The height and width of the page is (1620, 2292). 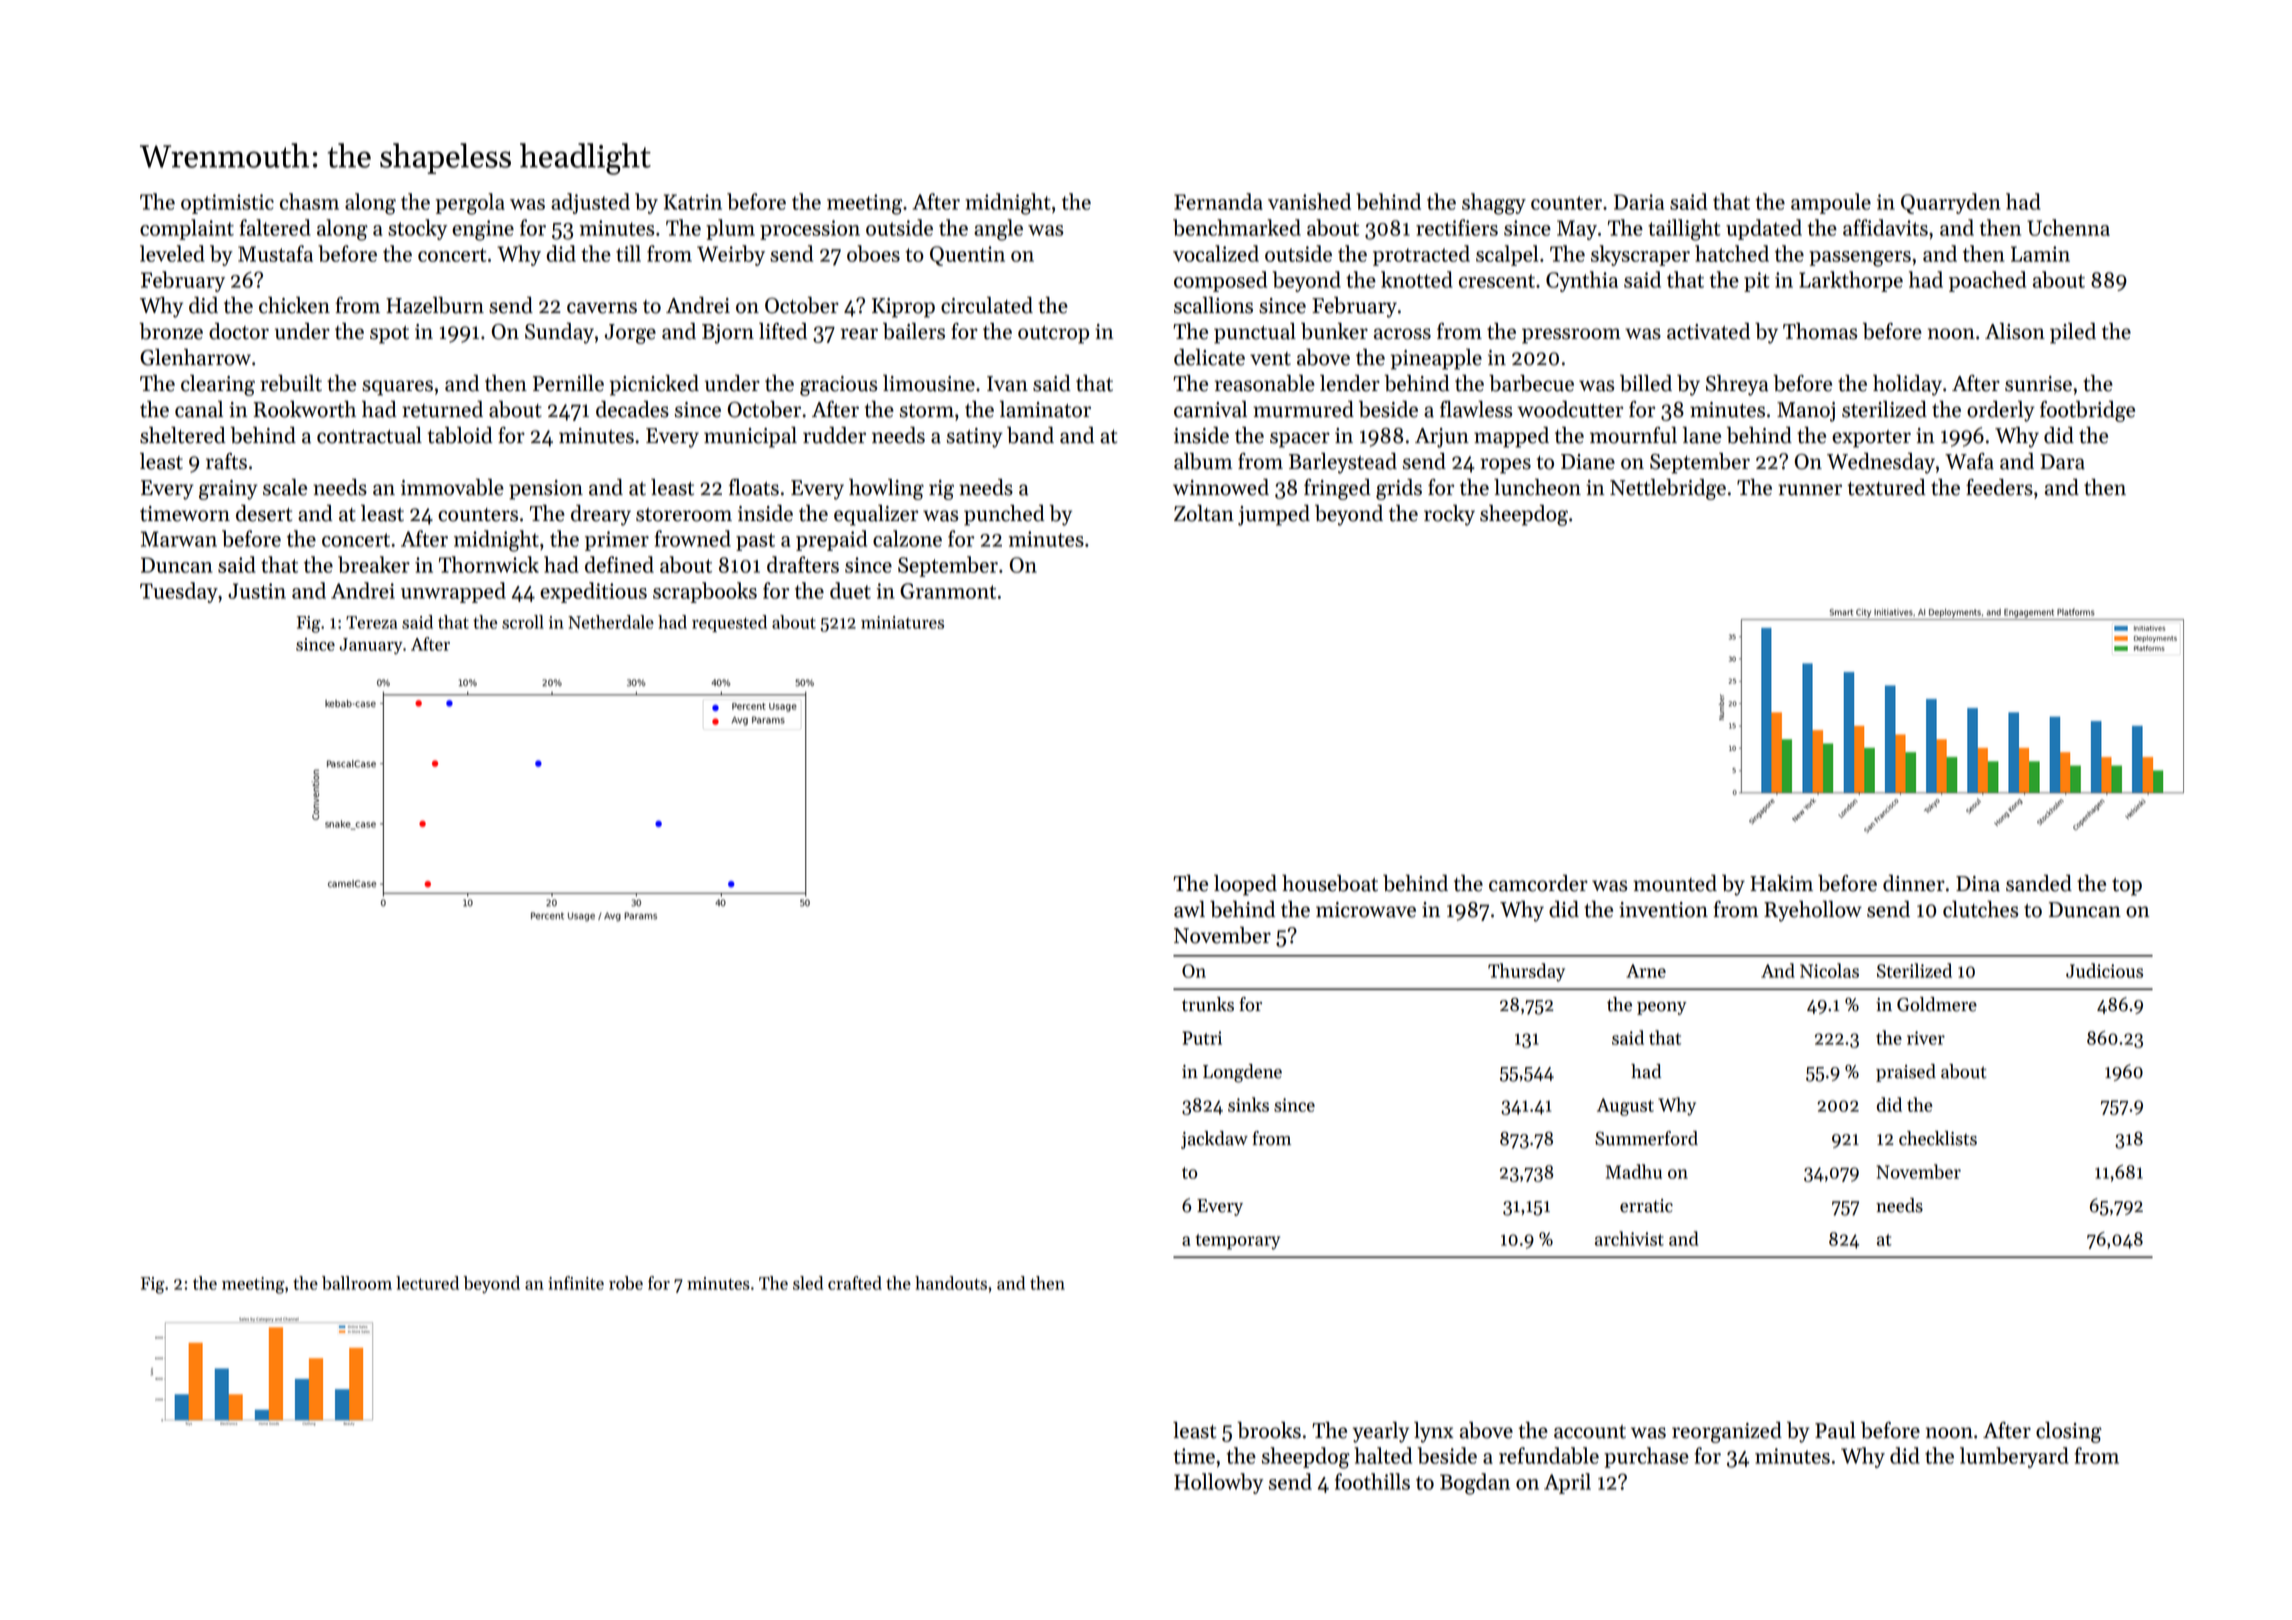 What do you see at coordinates (1218, 1483) in the page?
I see `Hollowby` at bounding box center [1218, 1483].
